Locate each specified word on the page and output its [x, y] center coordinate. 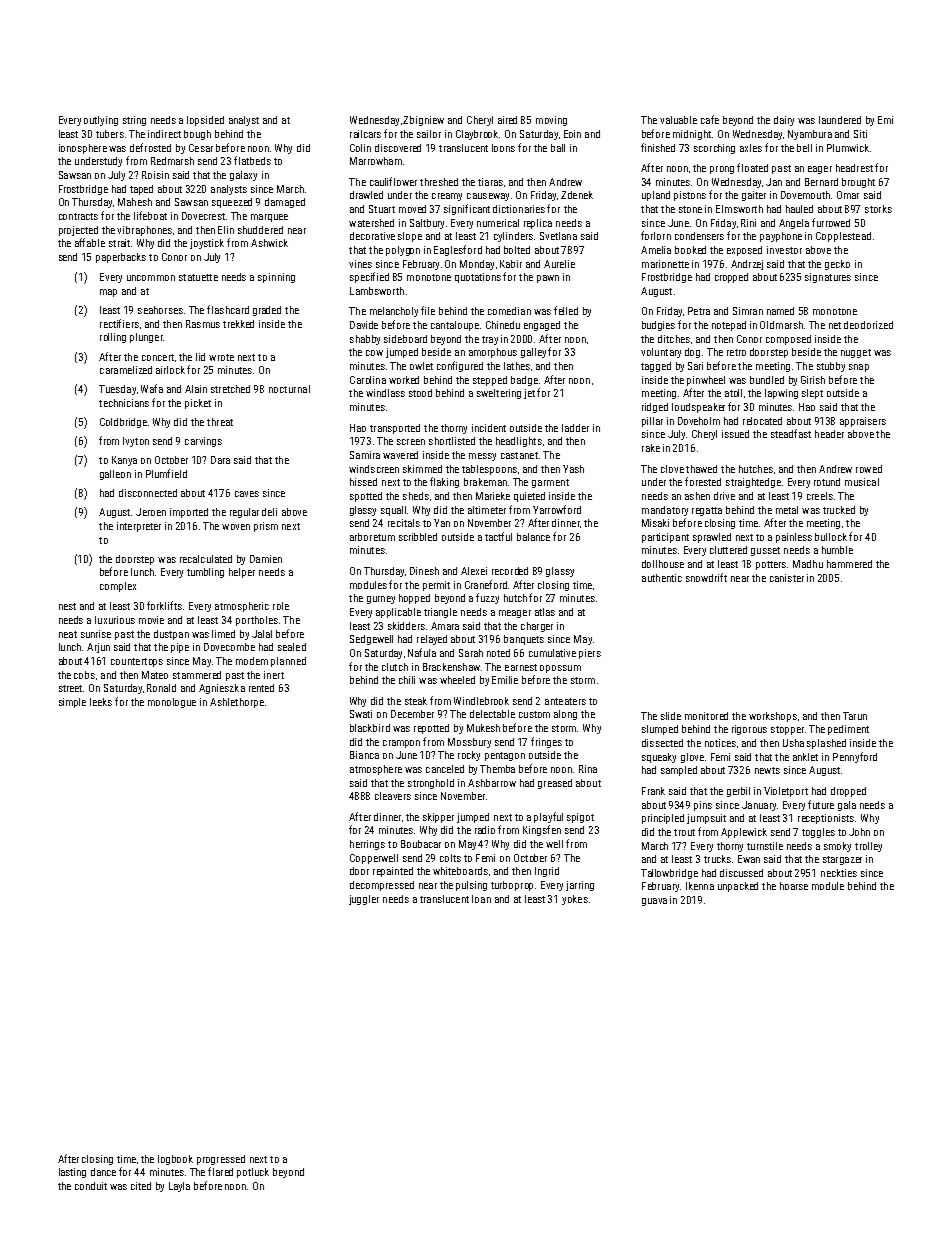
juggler [364, 900]
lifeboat [150, 215]
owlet [421, 366]
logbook [175, 1160]
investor [784, 250]
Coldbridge [123, 423]
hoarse [794, 886]
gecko [837, 265]
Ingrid [547, 872]
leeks [101, 702]
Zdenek [577, 195]
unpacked [738, 887]
